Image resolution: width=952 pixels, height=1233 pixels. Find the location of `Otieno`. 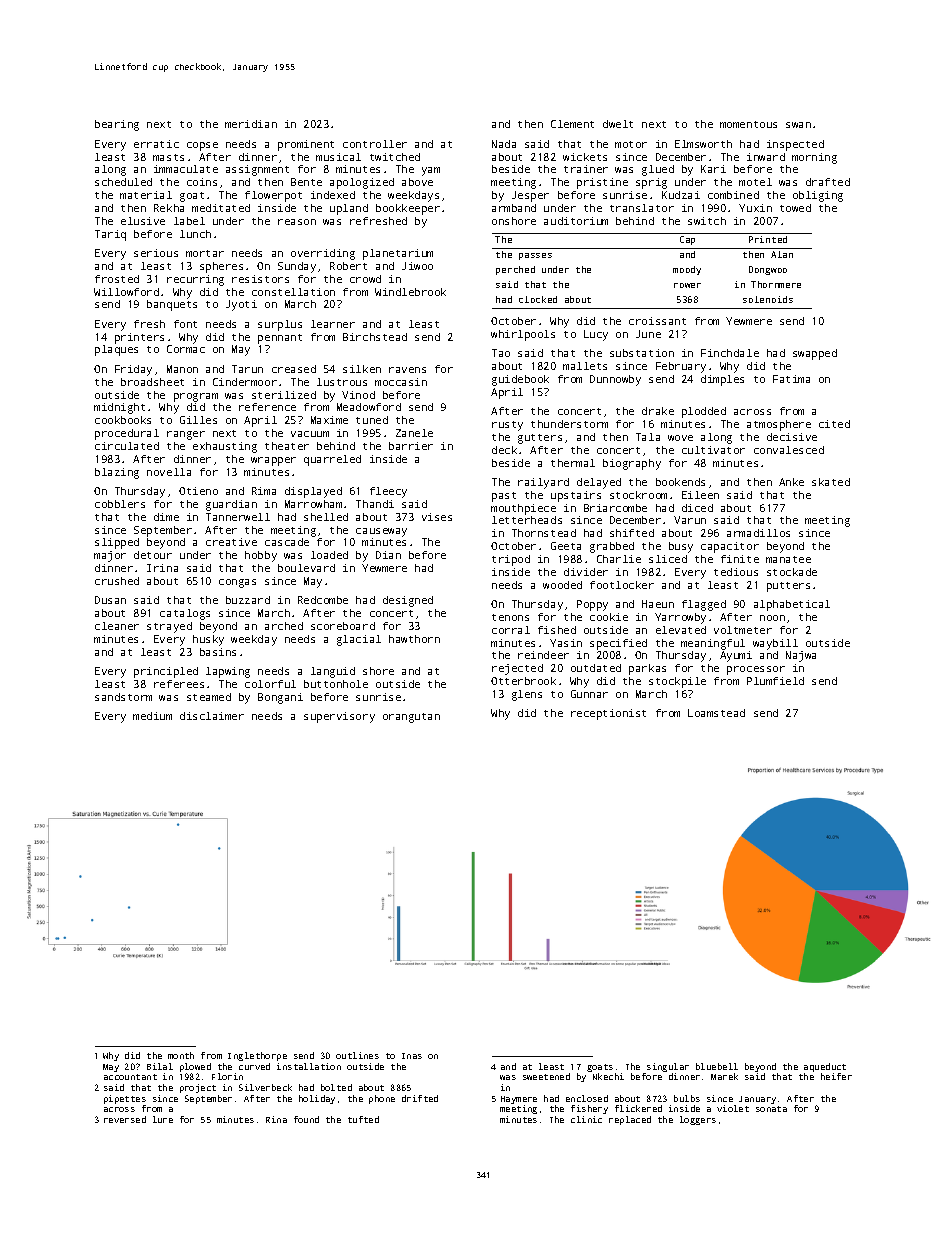

Otieno is located at coordinates (198, 491).
